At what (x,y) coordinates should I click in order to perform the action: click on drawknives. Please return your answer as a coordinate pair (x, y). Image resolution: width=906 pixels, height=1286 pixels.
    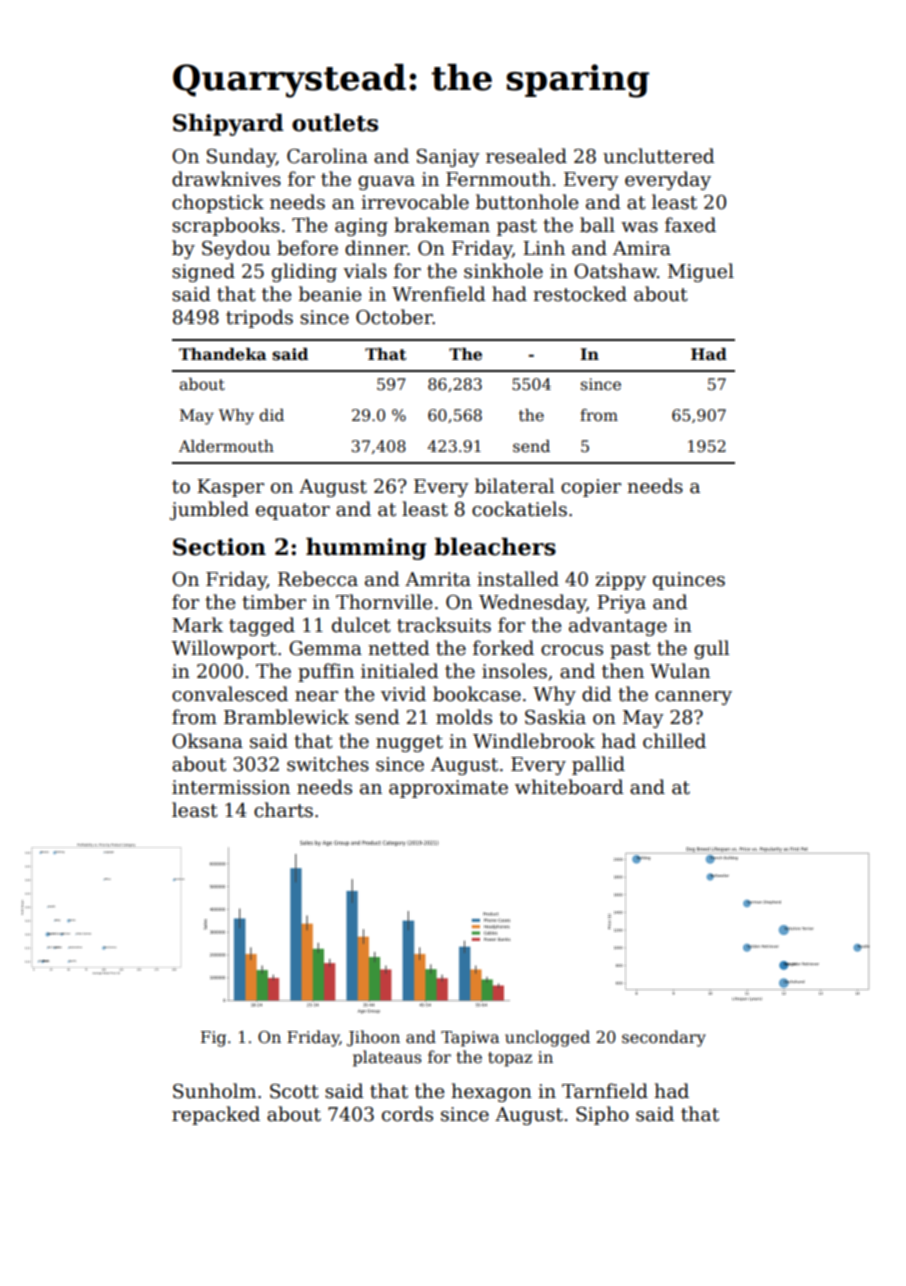
    Looking at the image, I should click on (226, 179).
